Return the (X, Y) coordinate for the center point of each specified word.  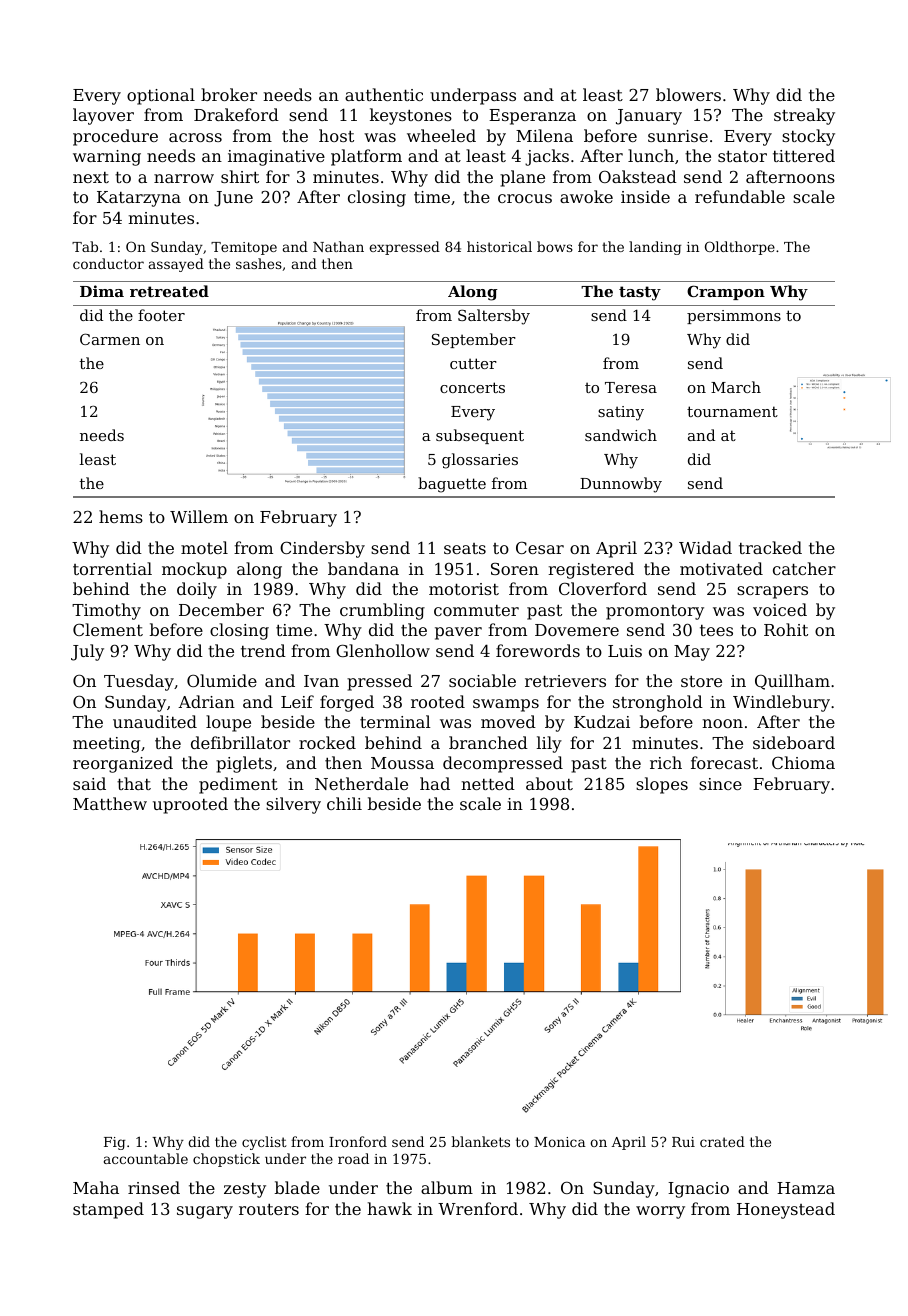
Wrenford (478, 1208)
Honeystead (786, 1210)
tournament (732, 411)
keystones (411, 116)
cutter (473, 363)
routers (269, 1209)
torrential (112, 568)
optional (161, 96)
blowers (688, 94)
